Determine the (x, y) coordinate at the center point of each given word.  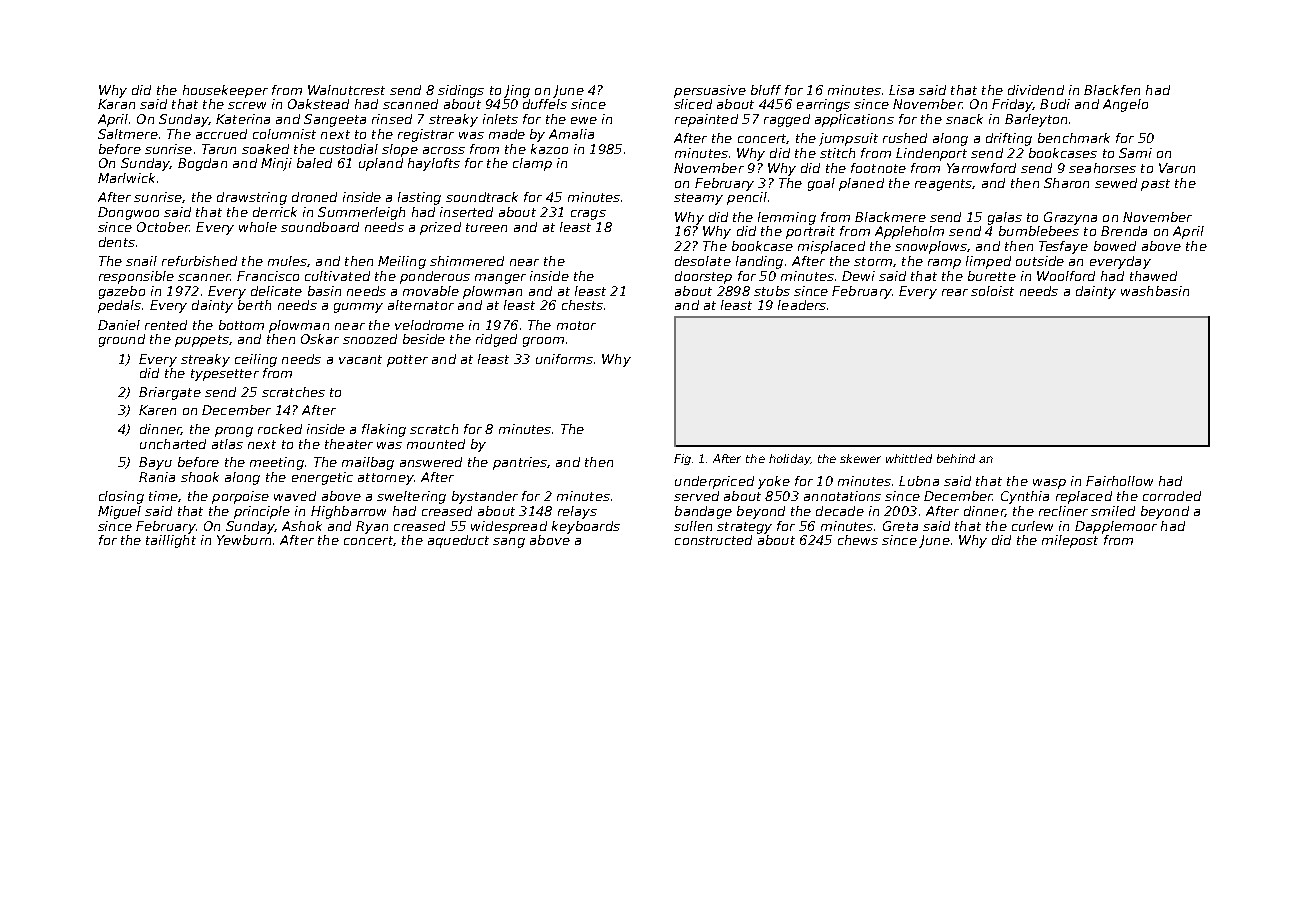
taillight (171, 541)
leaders (802, 305)
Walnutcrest (346, 90)
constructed (713, 540)
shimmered (467, 261)
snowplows (931, 247)
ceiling (256, 360)
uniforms (564, 359)
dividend (1036, 90)
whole (258, 227)
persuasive (710, 91)
